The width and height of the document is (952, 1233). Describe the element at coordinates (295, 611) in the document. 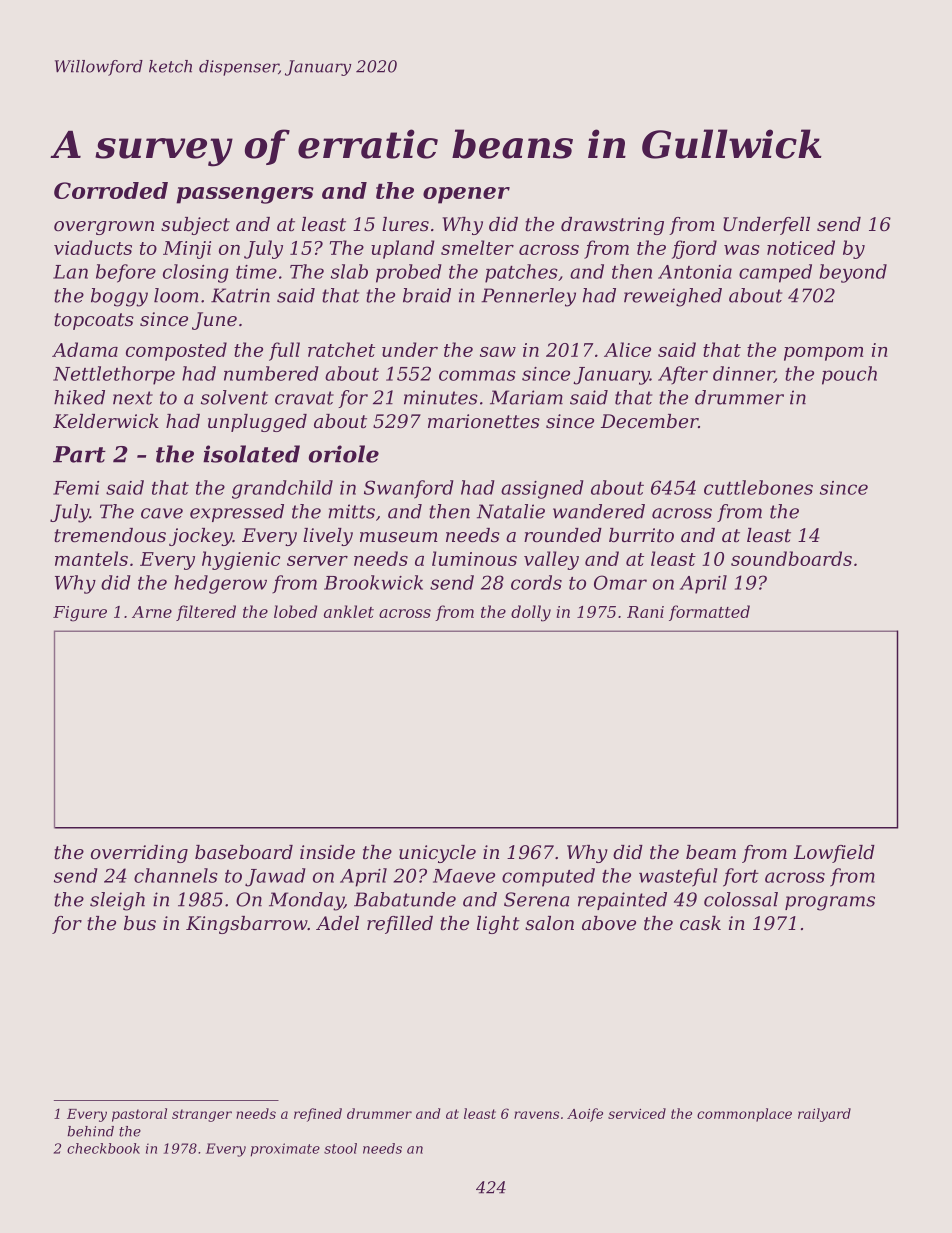

I see `lobed` at that location.
